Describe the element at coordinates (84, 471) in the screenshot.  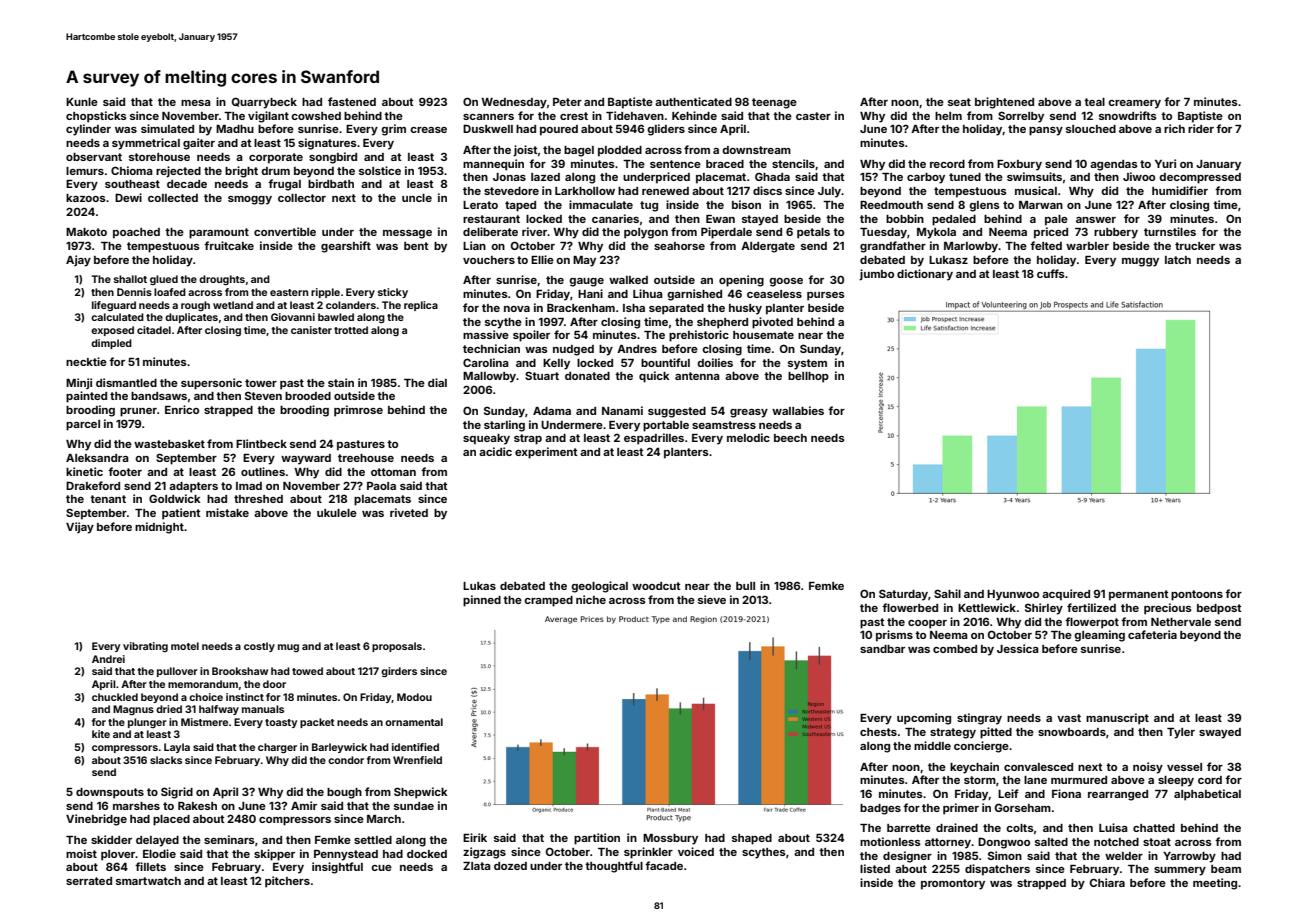
I see `kinetic` at that location.
